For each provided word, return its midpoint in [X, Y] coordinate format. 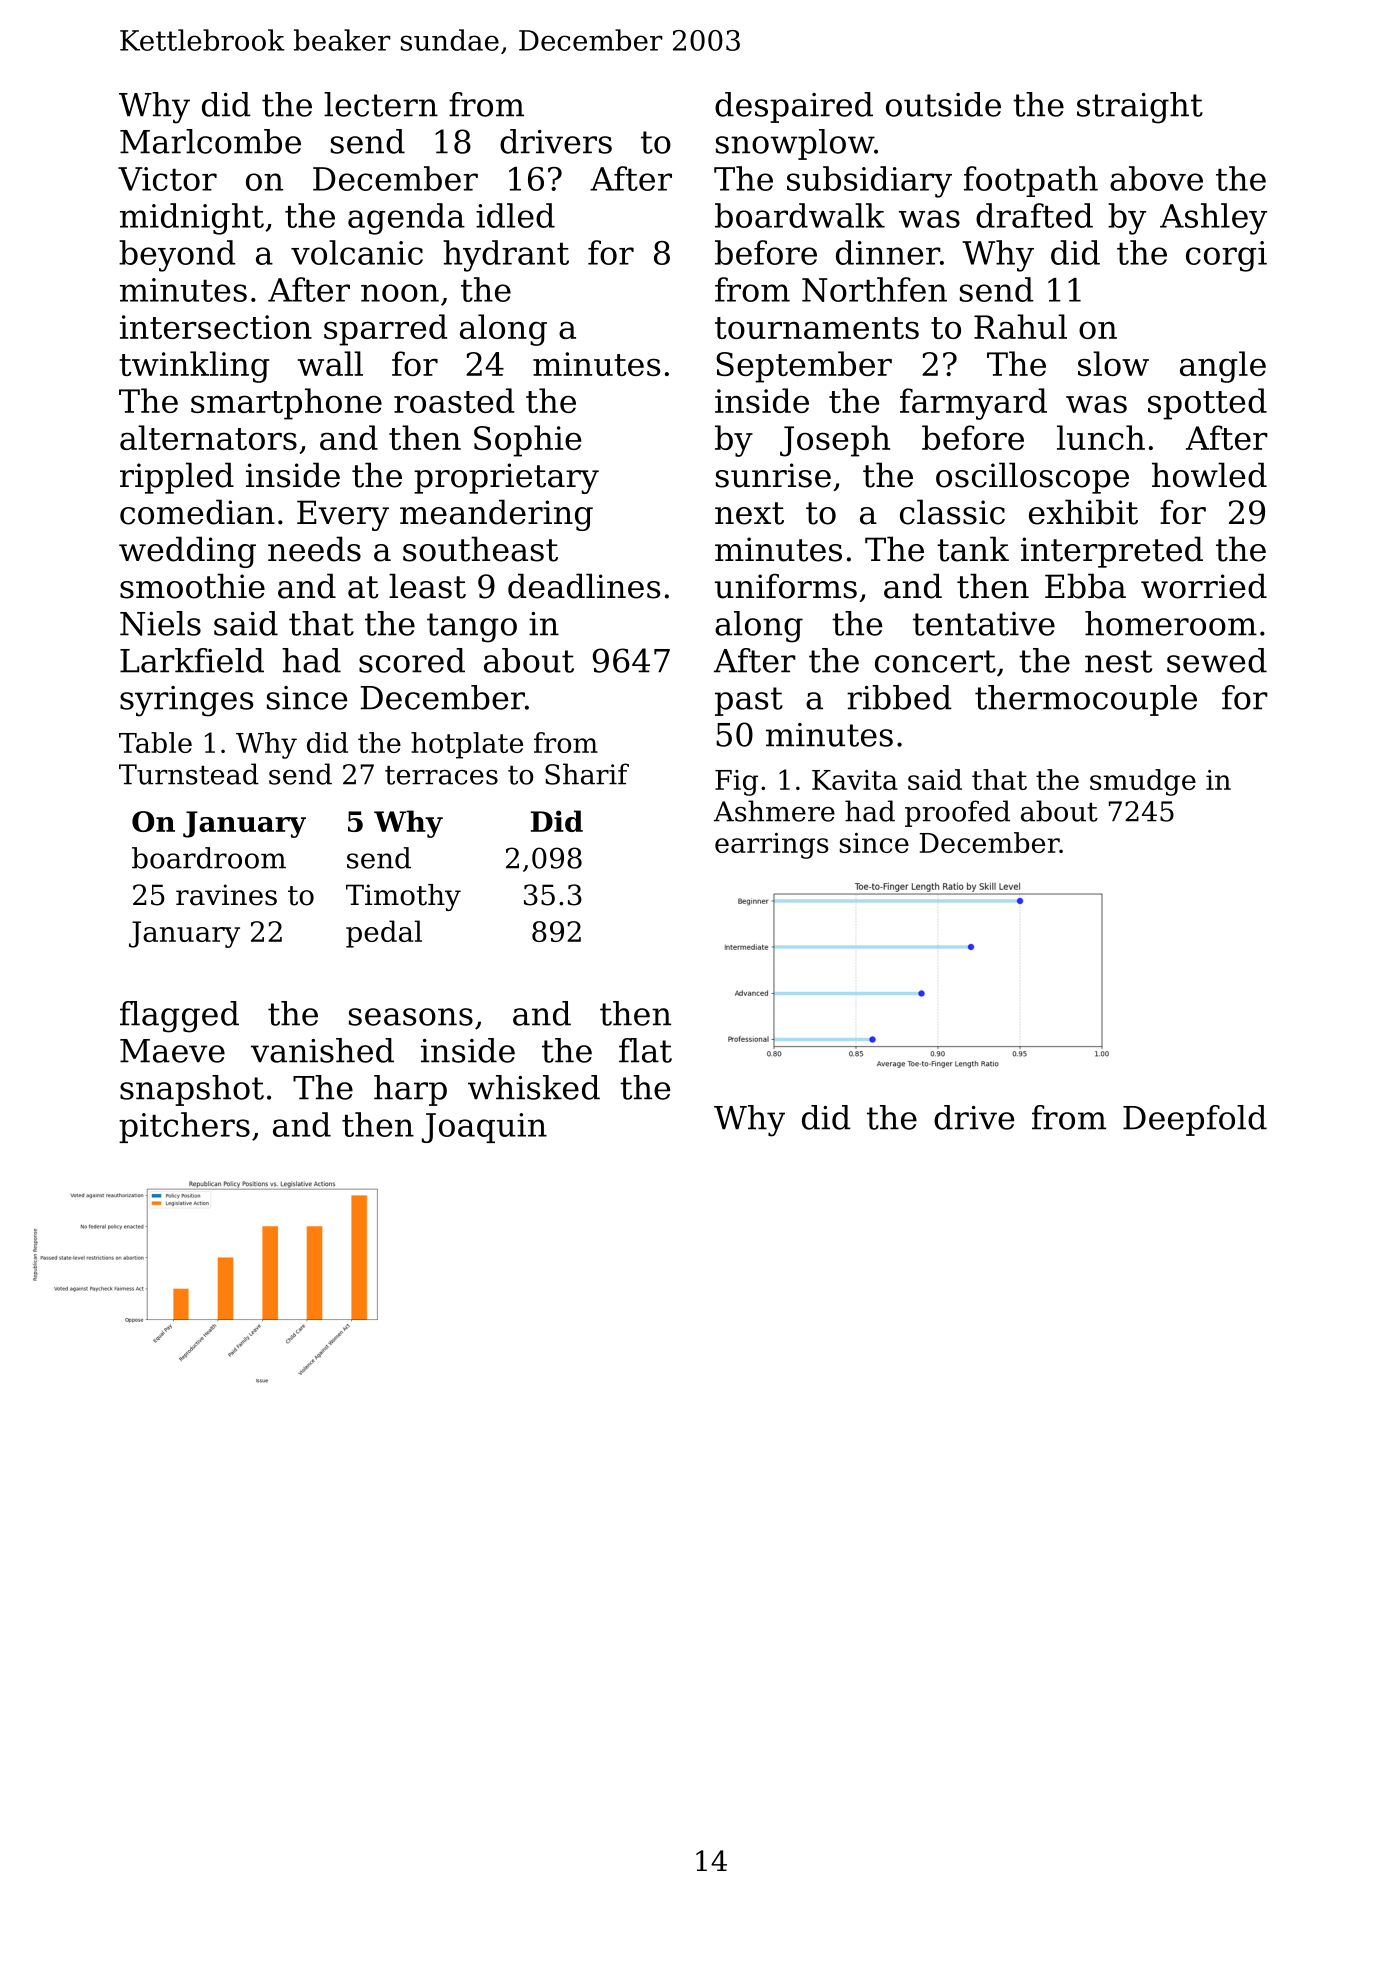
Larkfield [192, 660]
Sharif [587, 774]
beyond [177, 256]
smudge [1143, 782]
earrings [771, 846]
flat [645, 1050]
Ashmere [774, 811]
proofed [957, 813]
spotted [1207, 404]
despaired [794, 107]
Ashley [1213, 219]
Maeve [172, 1051]
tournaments [817, 328]
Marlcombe [210, 141]
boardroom [209, 858]
